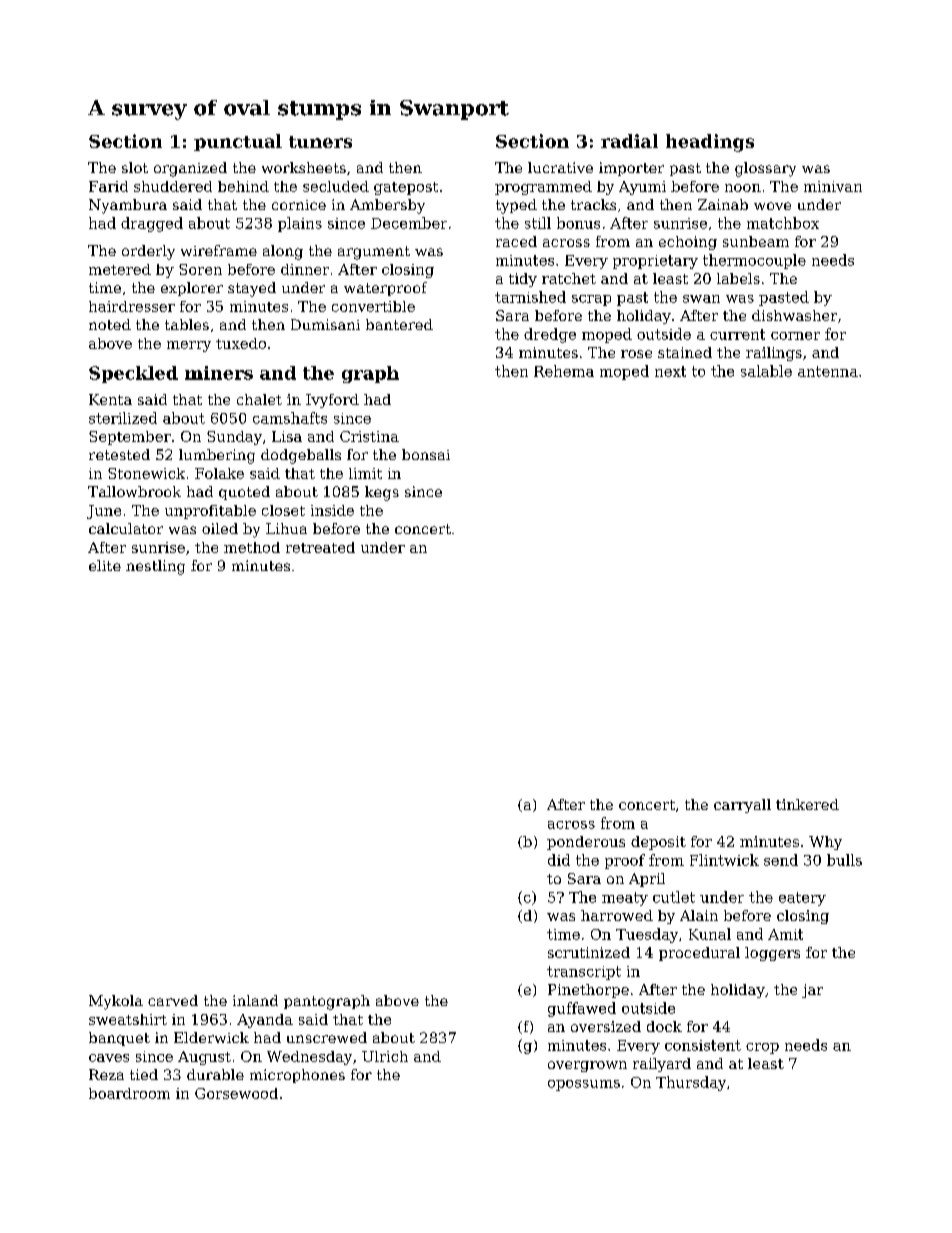  Describe the element at coordinates (658, 843) in the page. I see `deposit` at that location.
